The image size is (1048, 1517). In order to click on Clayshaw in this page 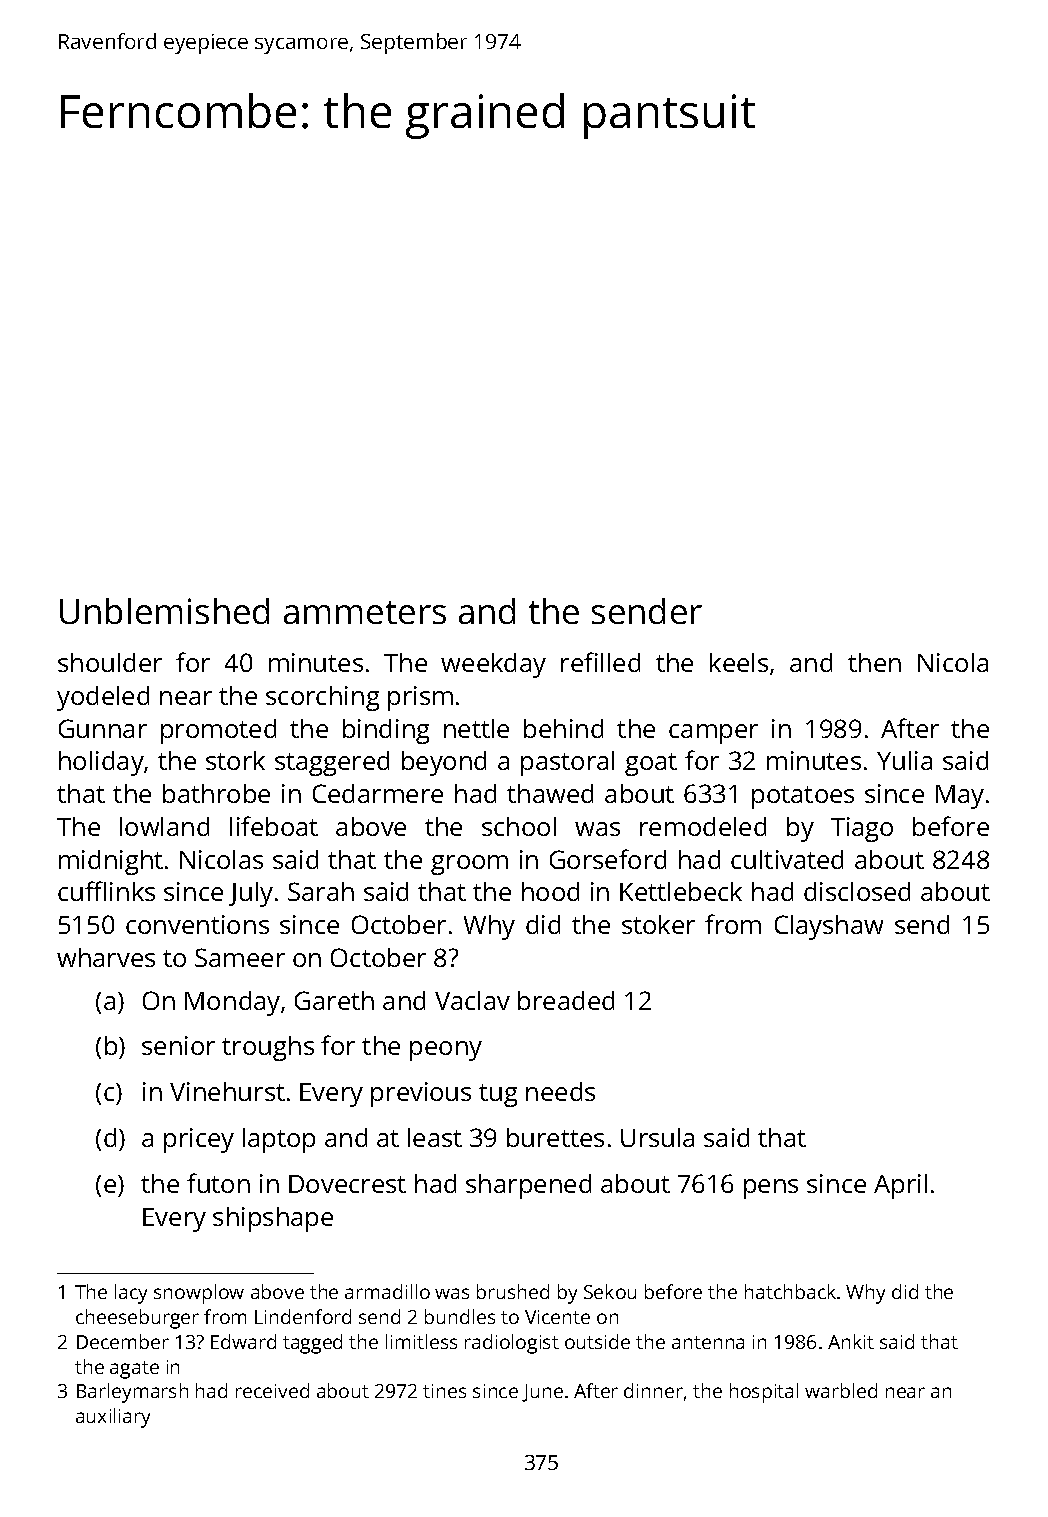, I will do `click(829, 927)`.
